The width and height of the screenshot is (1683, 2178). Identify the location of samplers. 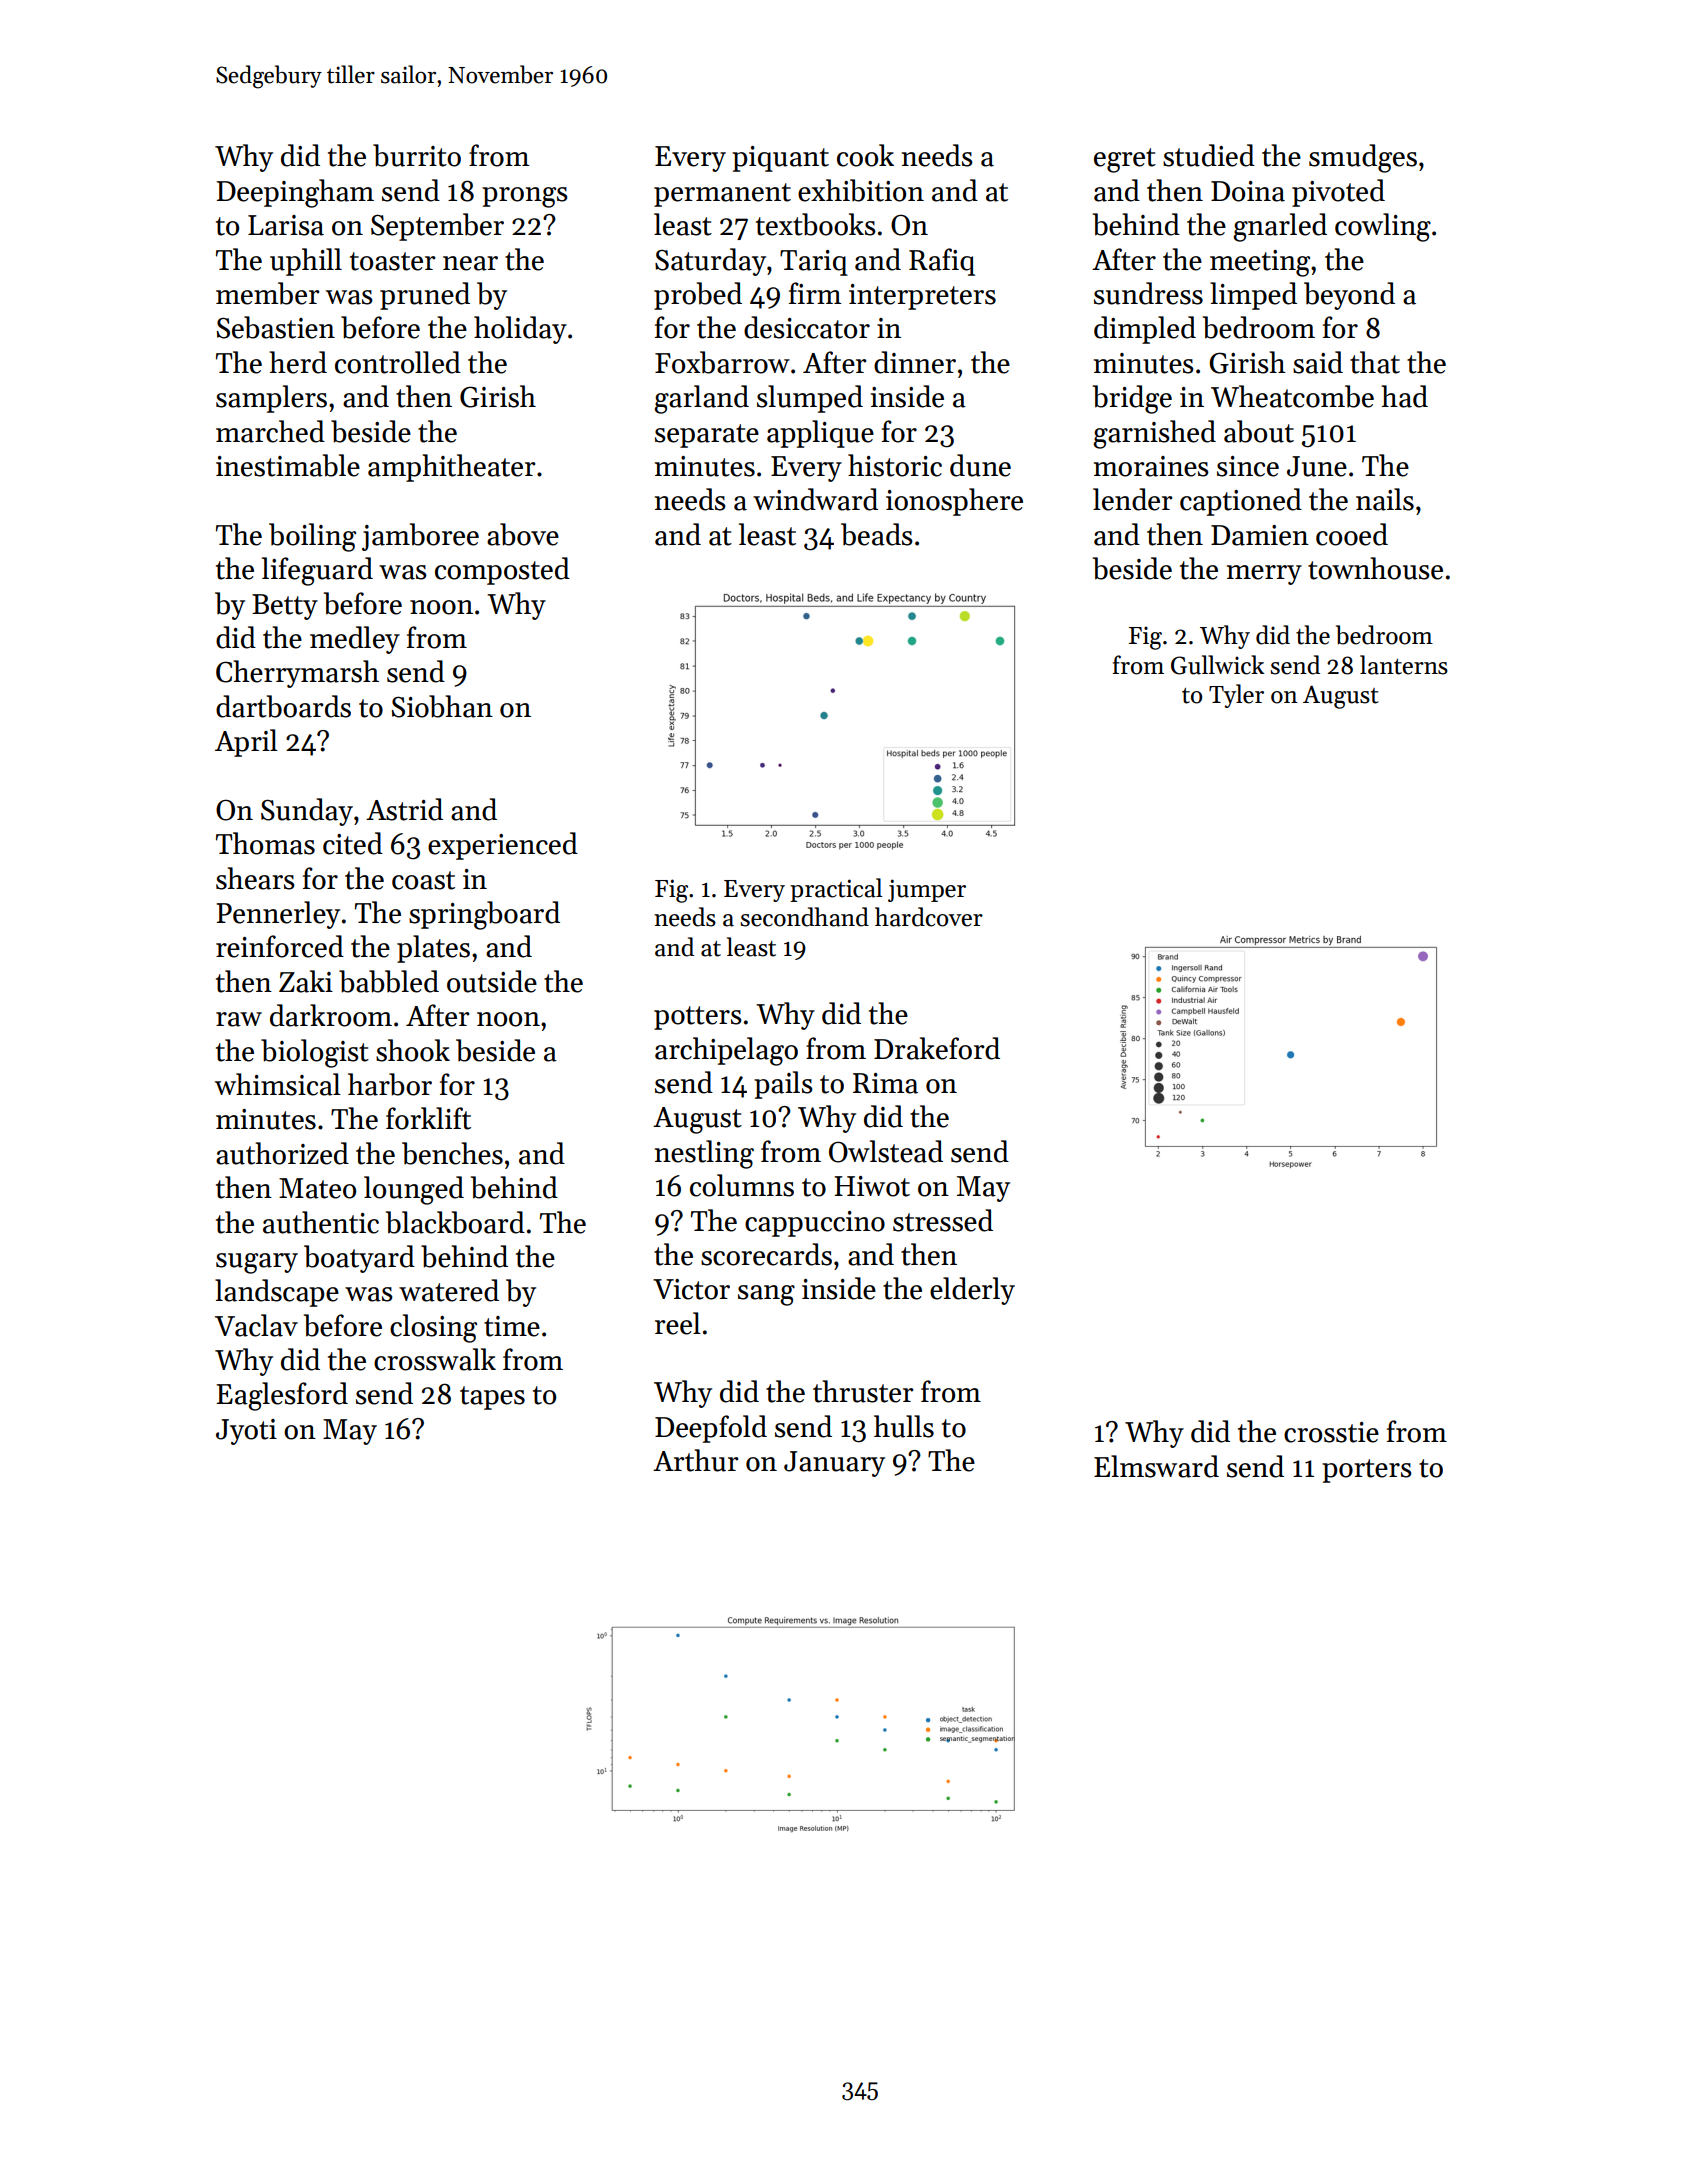
(271, 399).
